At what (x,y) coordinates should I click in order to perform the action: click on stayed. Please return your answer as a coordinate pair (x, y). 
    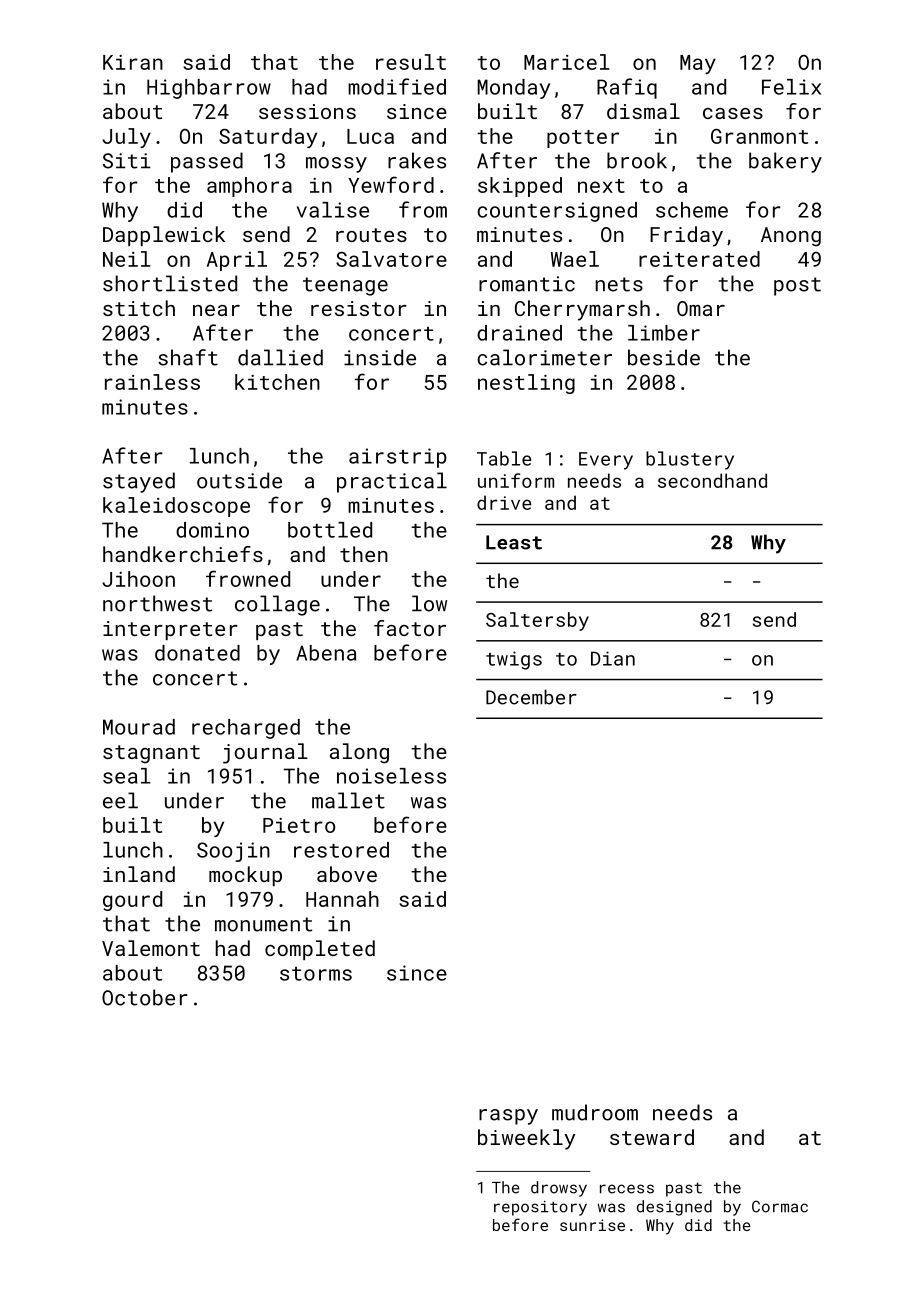
    Looking at the image, I should click on (139, 482).
